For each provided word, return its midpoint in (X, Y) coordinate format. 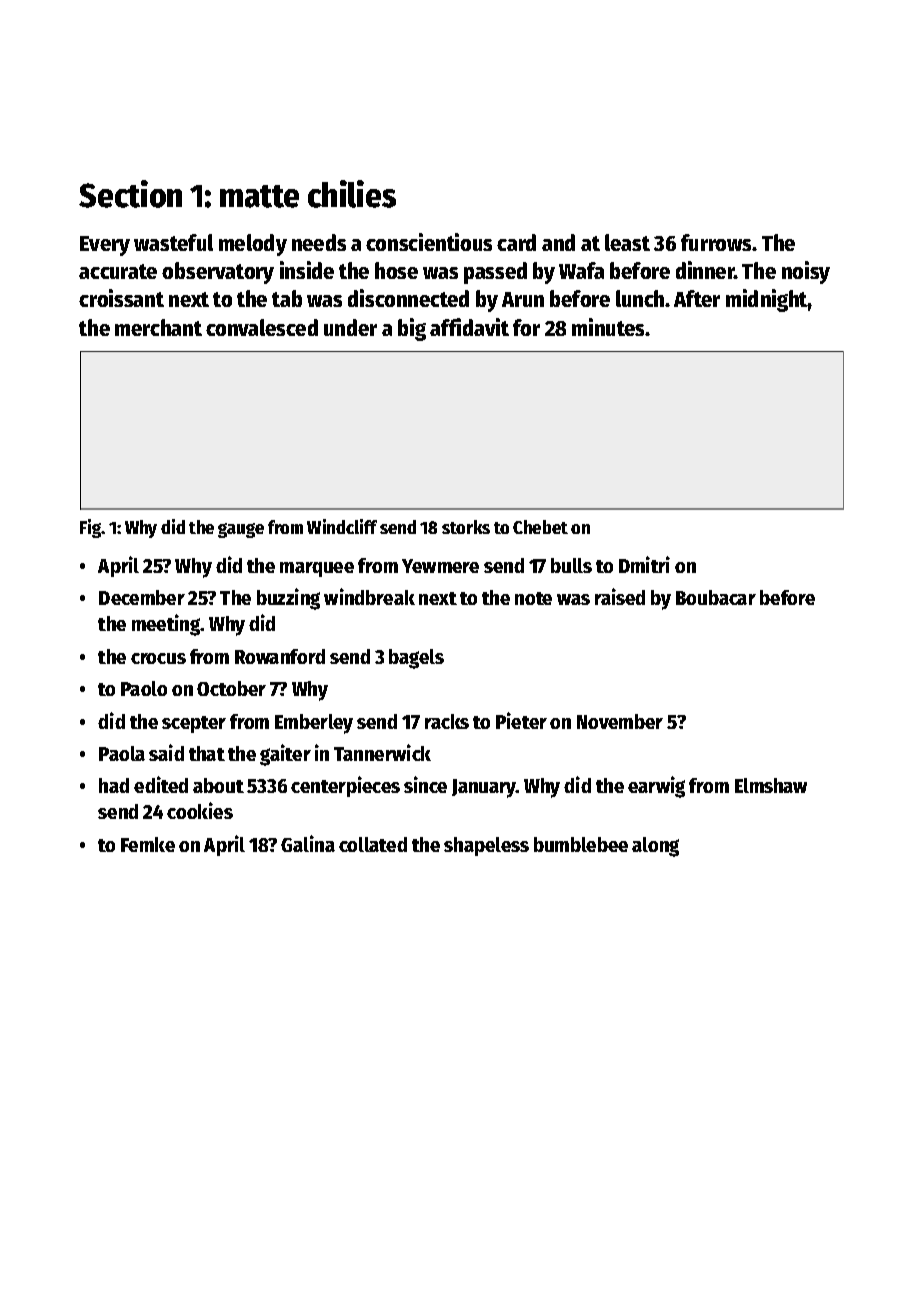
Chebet (540, 527)
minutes (609, 327)
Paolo (144, 688)
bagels (416, 659)
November (620, 721)
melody (253, 245)
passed (495, 273)
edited (161, 784)
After (697, 298)
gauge (241, 530)
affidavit (469, 327)
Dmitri (644, 564)
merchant (158, 327)
